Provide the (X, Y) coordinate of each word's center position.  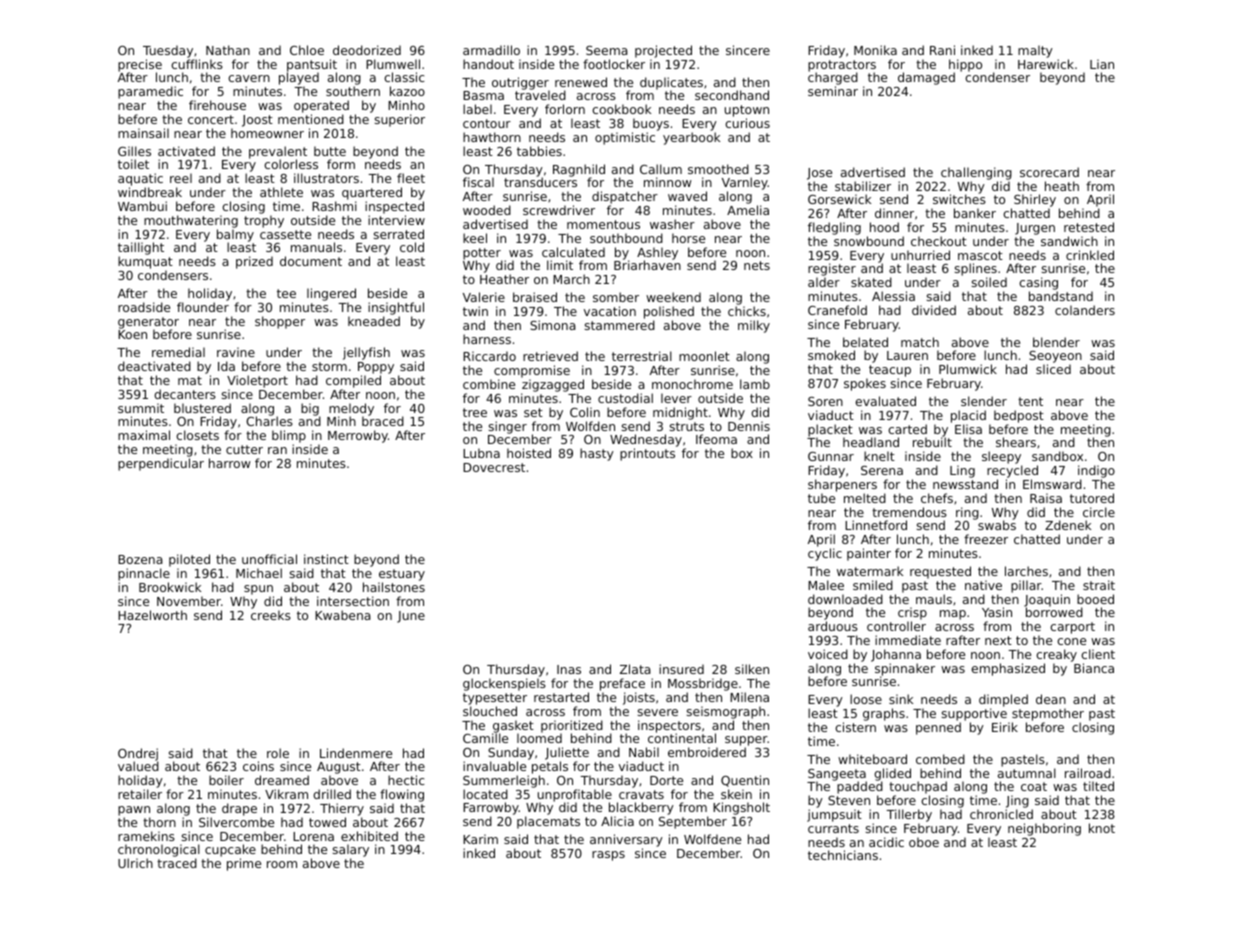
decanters (185, 394)
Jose (819, 174)
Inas (569, 669)
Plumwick (968, 369)
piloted (189, 560)
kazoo (407, 91)
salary (351, 850)
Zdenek (1068, 525)
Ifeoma (716, 439)
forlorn (565, 109)
